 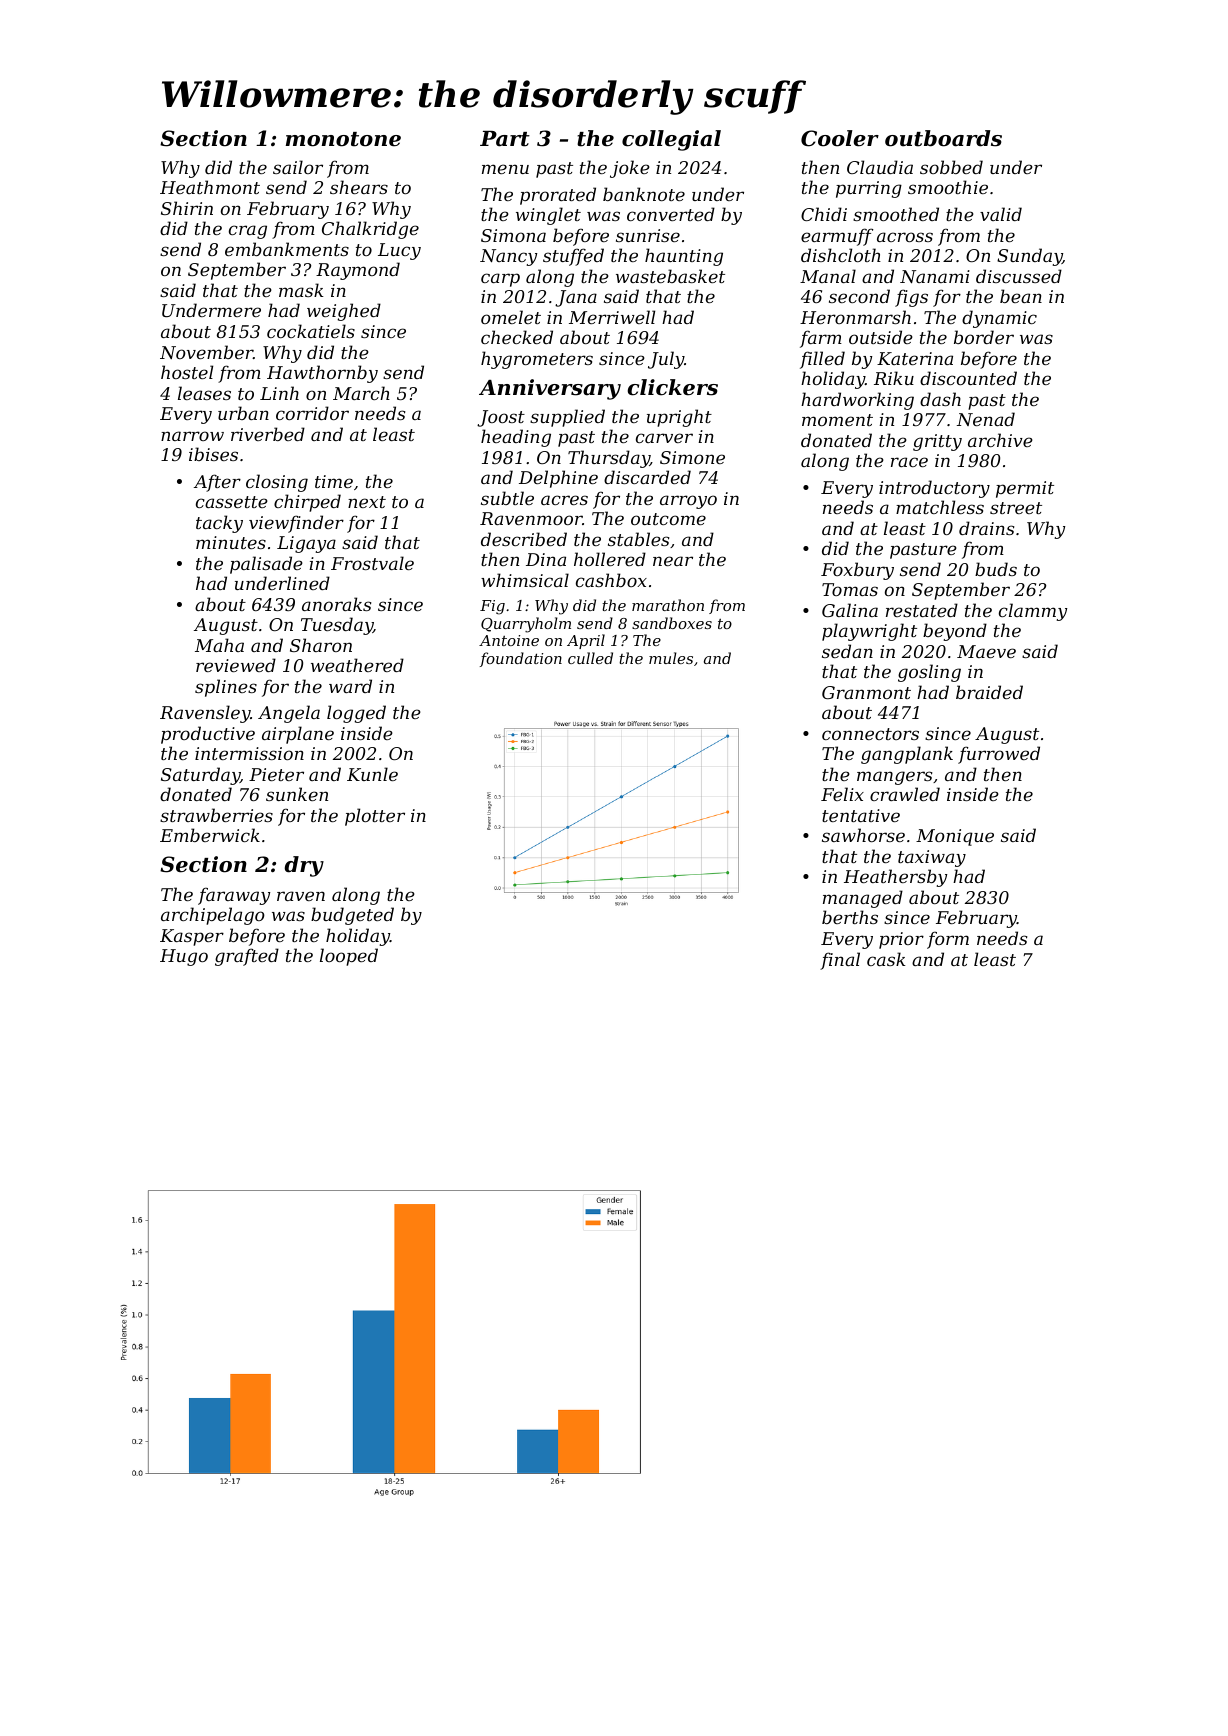 What do you see at coordinates (866, 692) in the screenshot?
I see `Granmont` at bounding box center [866, 692].
